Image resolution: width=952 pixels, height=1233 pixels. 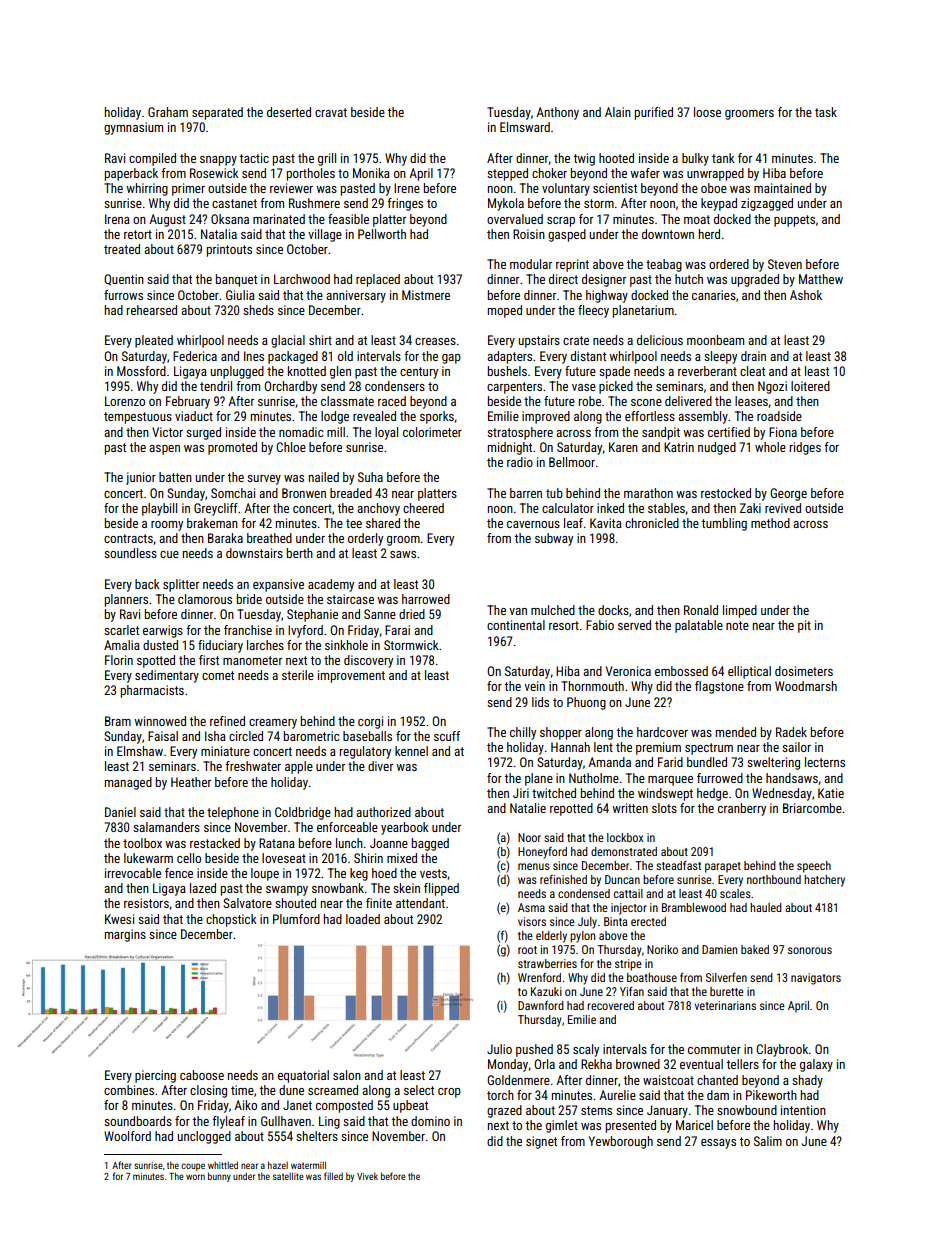 What do you see at coordinates (523, 733) in the page?
I see `chilly` at bounding box center [523, 733].
